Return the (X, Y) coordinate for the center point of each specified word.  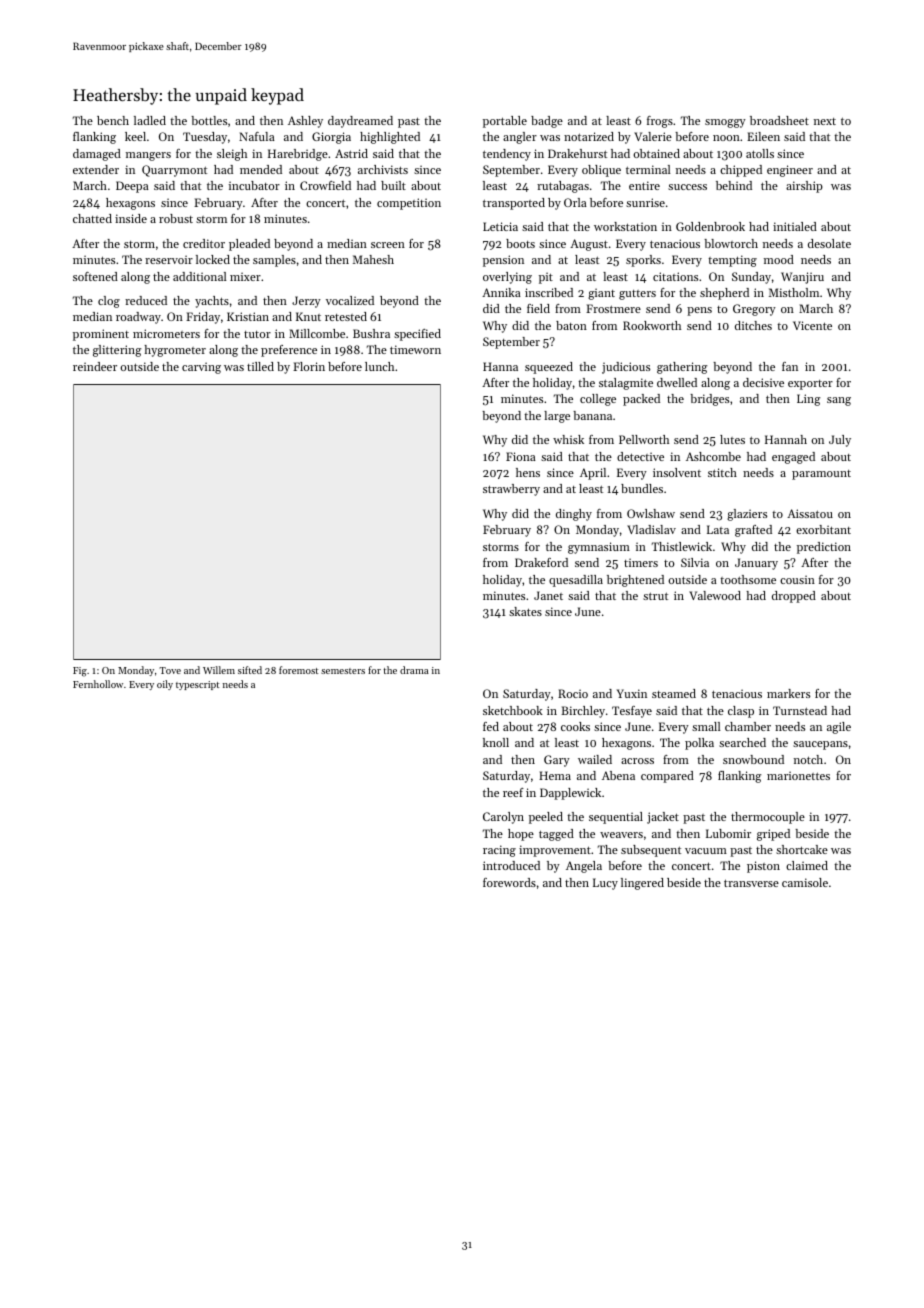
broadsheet (779, 120)
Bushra (371, 333)
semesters (343, 671)
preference (289, 351)
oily (165, 685)
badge (547, 122)
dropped (794, 597)
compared (667, 777)
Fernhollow (98, 684)
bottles (209, 120)
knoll (496, 742)
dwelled (677, 382)
